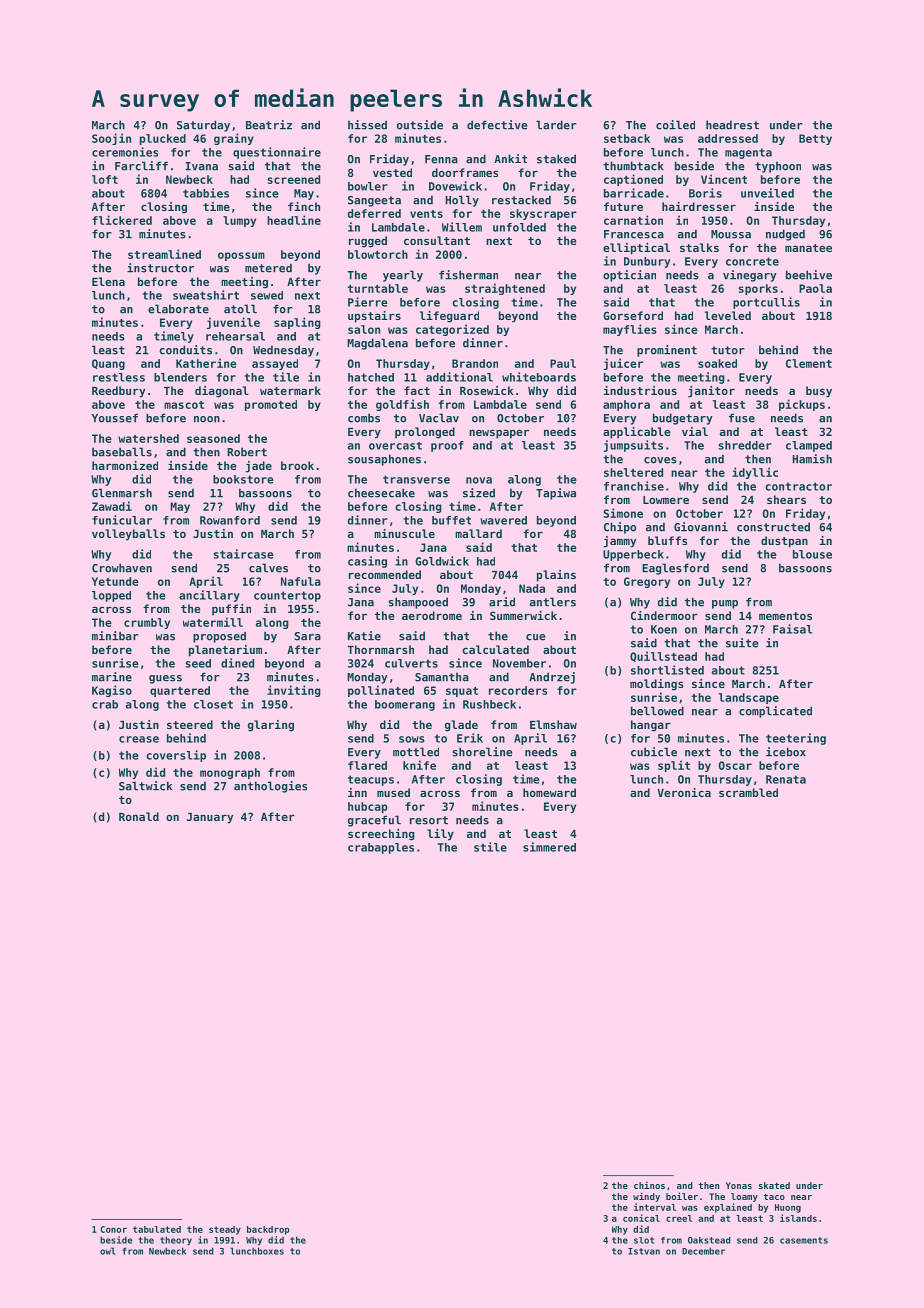  Describe the element at coordinates (268, 568) in the screenshot. I see `calves` at that location.
